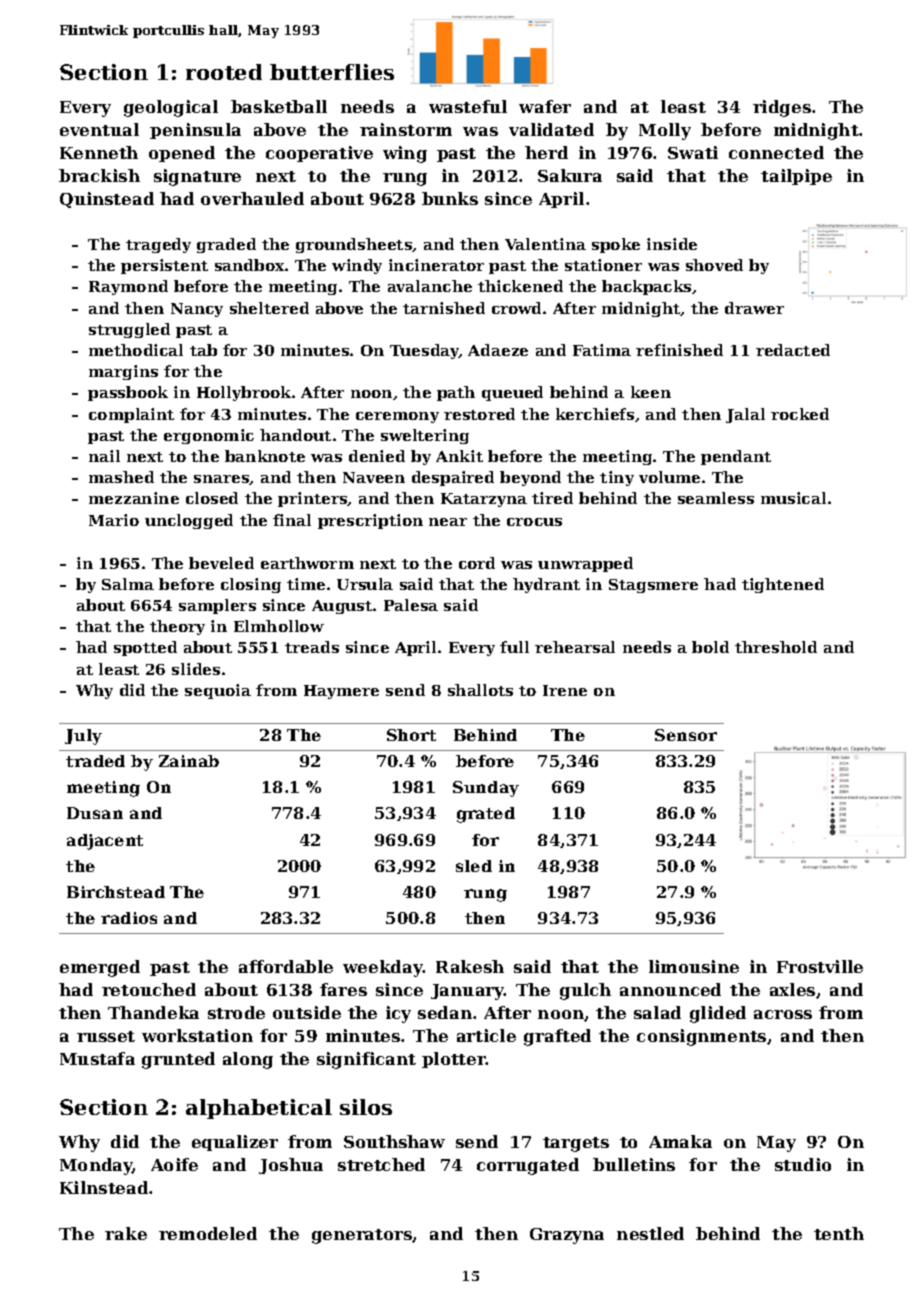  What do you see at coordinates (680, 1141) in the screenshot?
I see `Amaka` at bounding box center [680, 1141].
